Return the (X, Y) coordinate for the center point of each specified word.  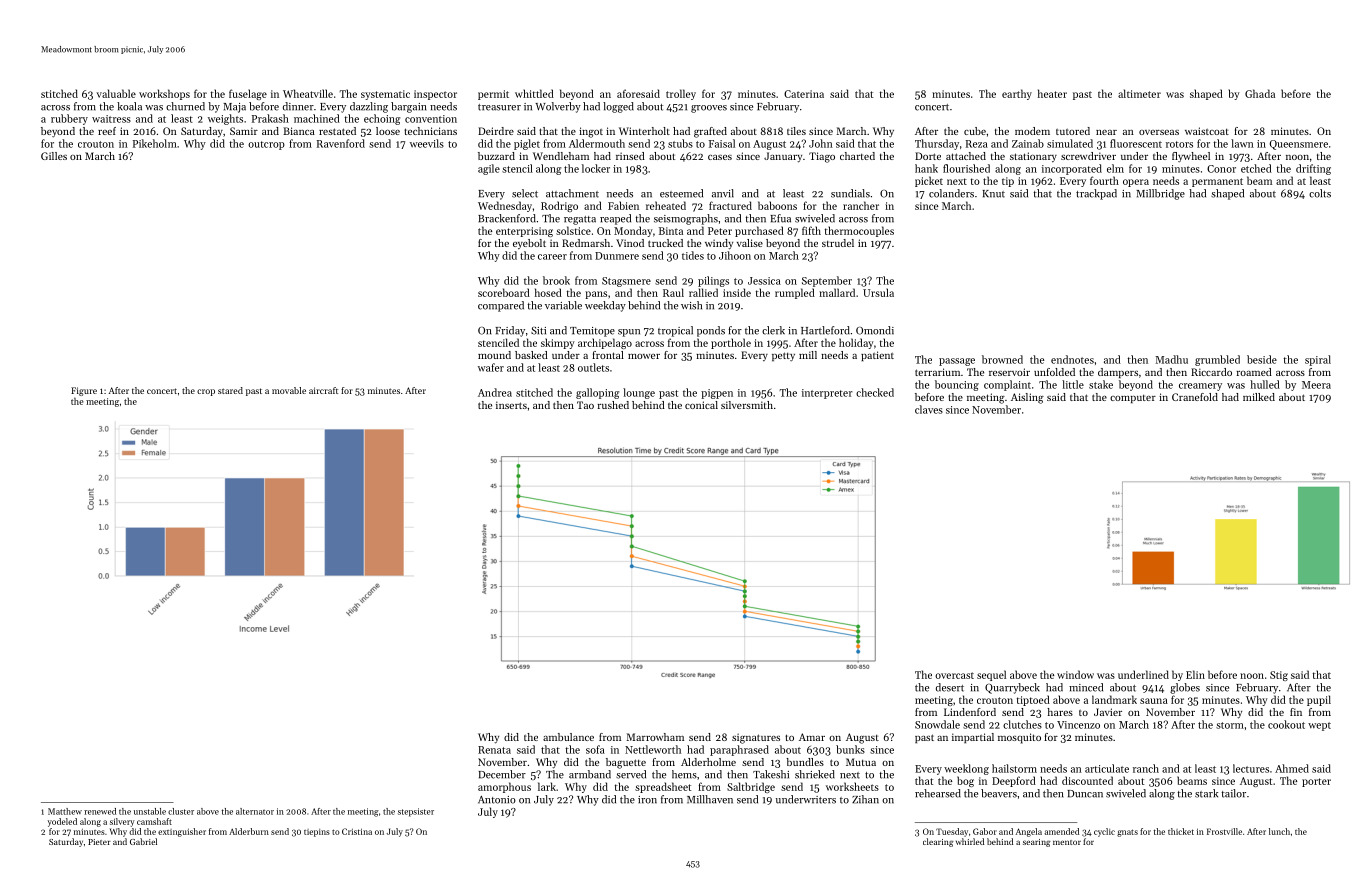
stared (230, 390)
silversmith (747, 405)
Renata (494, 750)
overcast (954, 675)
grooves (709, 109)
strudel (838, 243)
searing (1037, 843)
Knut (993, 194)
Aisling (1027, 398)
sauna (1154, 701)
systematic (385, 95)
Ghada (1260, 93)
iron (647, 800)
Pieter (99, 842)
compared (501, 306)
